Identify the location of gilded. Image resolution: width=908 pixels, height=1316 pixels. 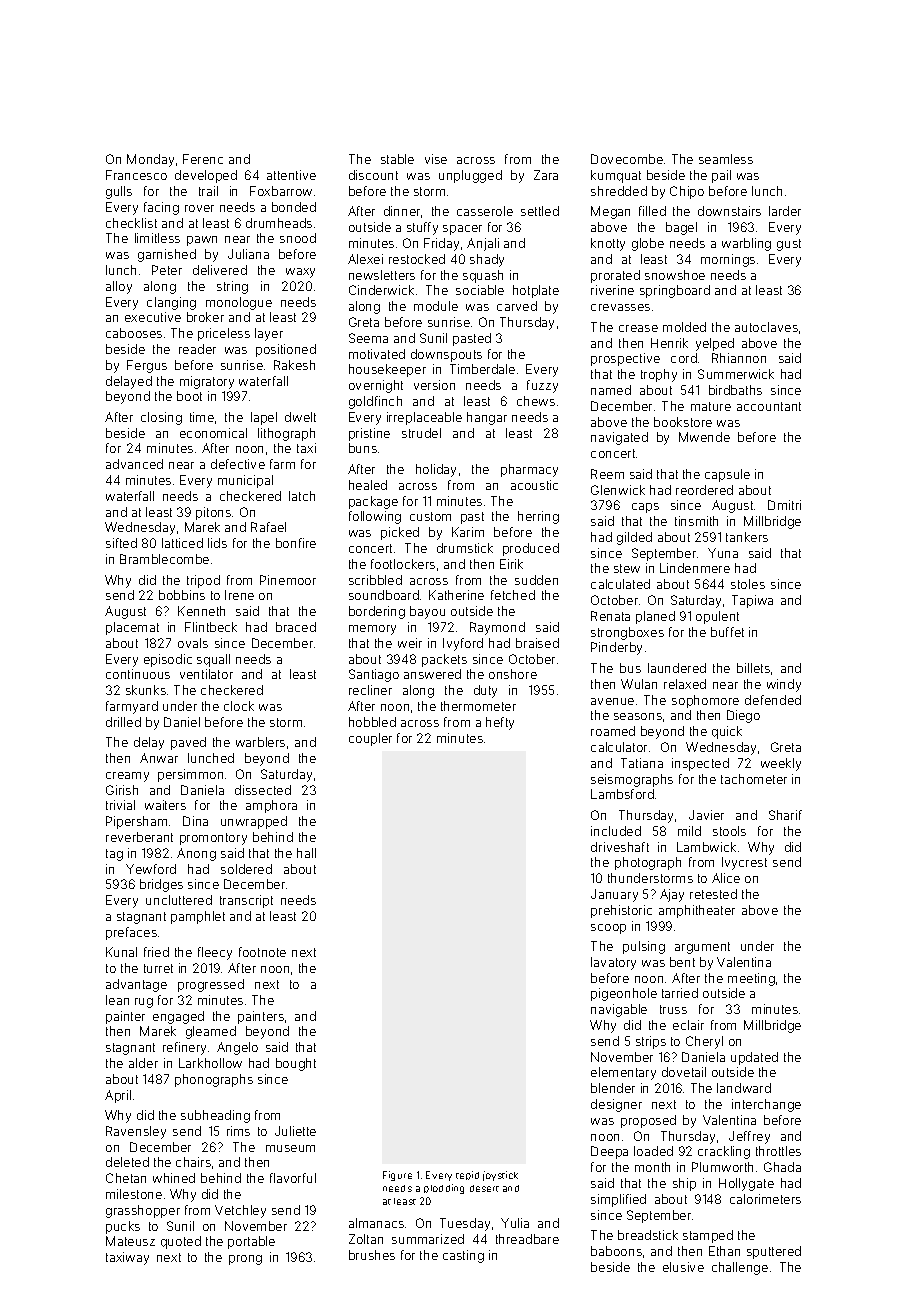
(634, 538).
